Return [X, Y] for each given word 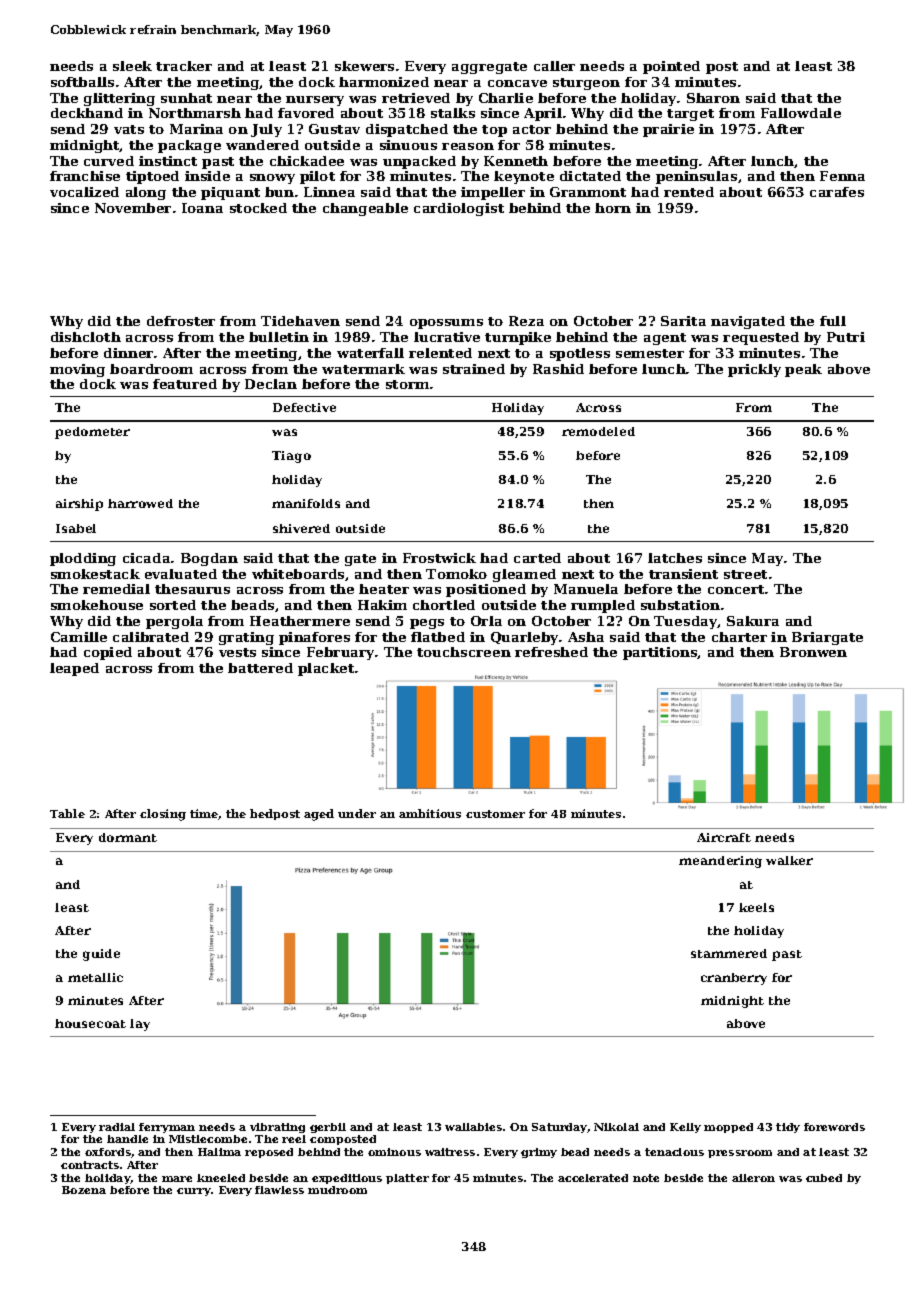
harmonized [384, 82]
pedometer [92, 433]
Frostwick [439, 558]
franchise [85, 176]
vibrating [277, 1128]
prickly [754, 370]
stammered [729, 953]
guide [101, 955]
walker [789, 860]
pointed [671, 67]
